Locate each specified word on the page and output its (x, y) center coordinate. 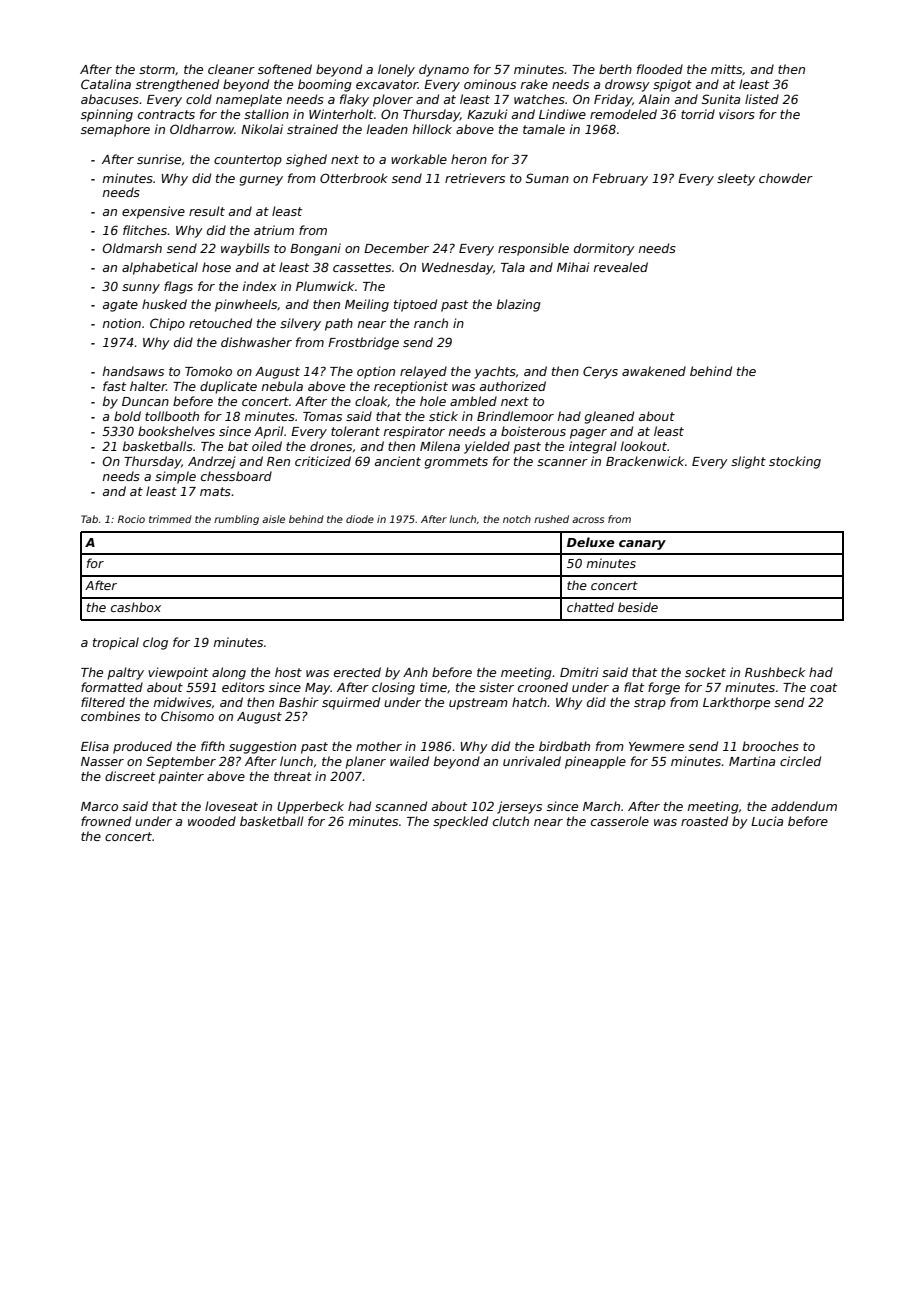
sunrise (159, 159)
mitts (727, 69)
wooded (212, 821)
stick (443, 416)
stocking (795, 462)
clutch (511, 821)
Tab (89, 519)
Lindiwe (562, 114)
